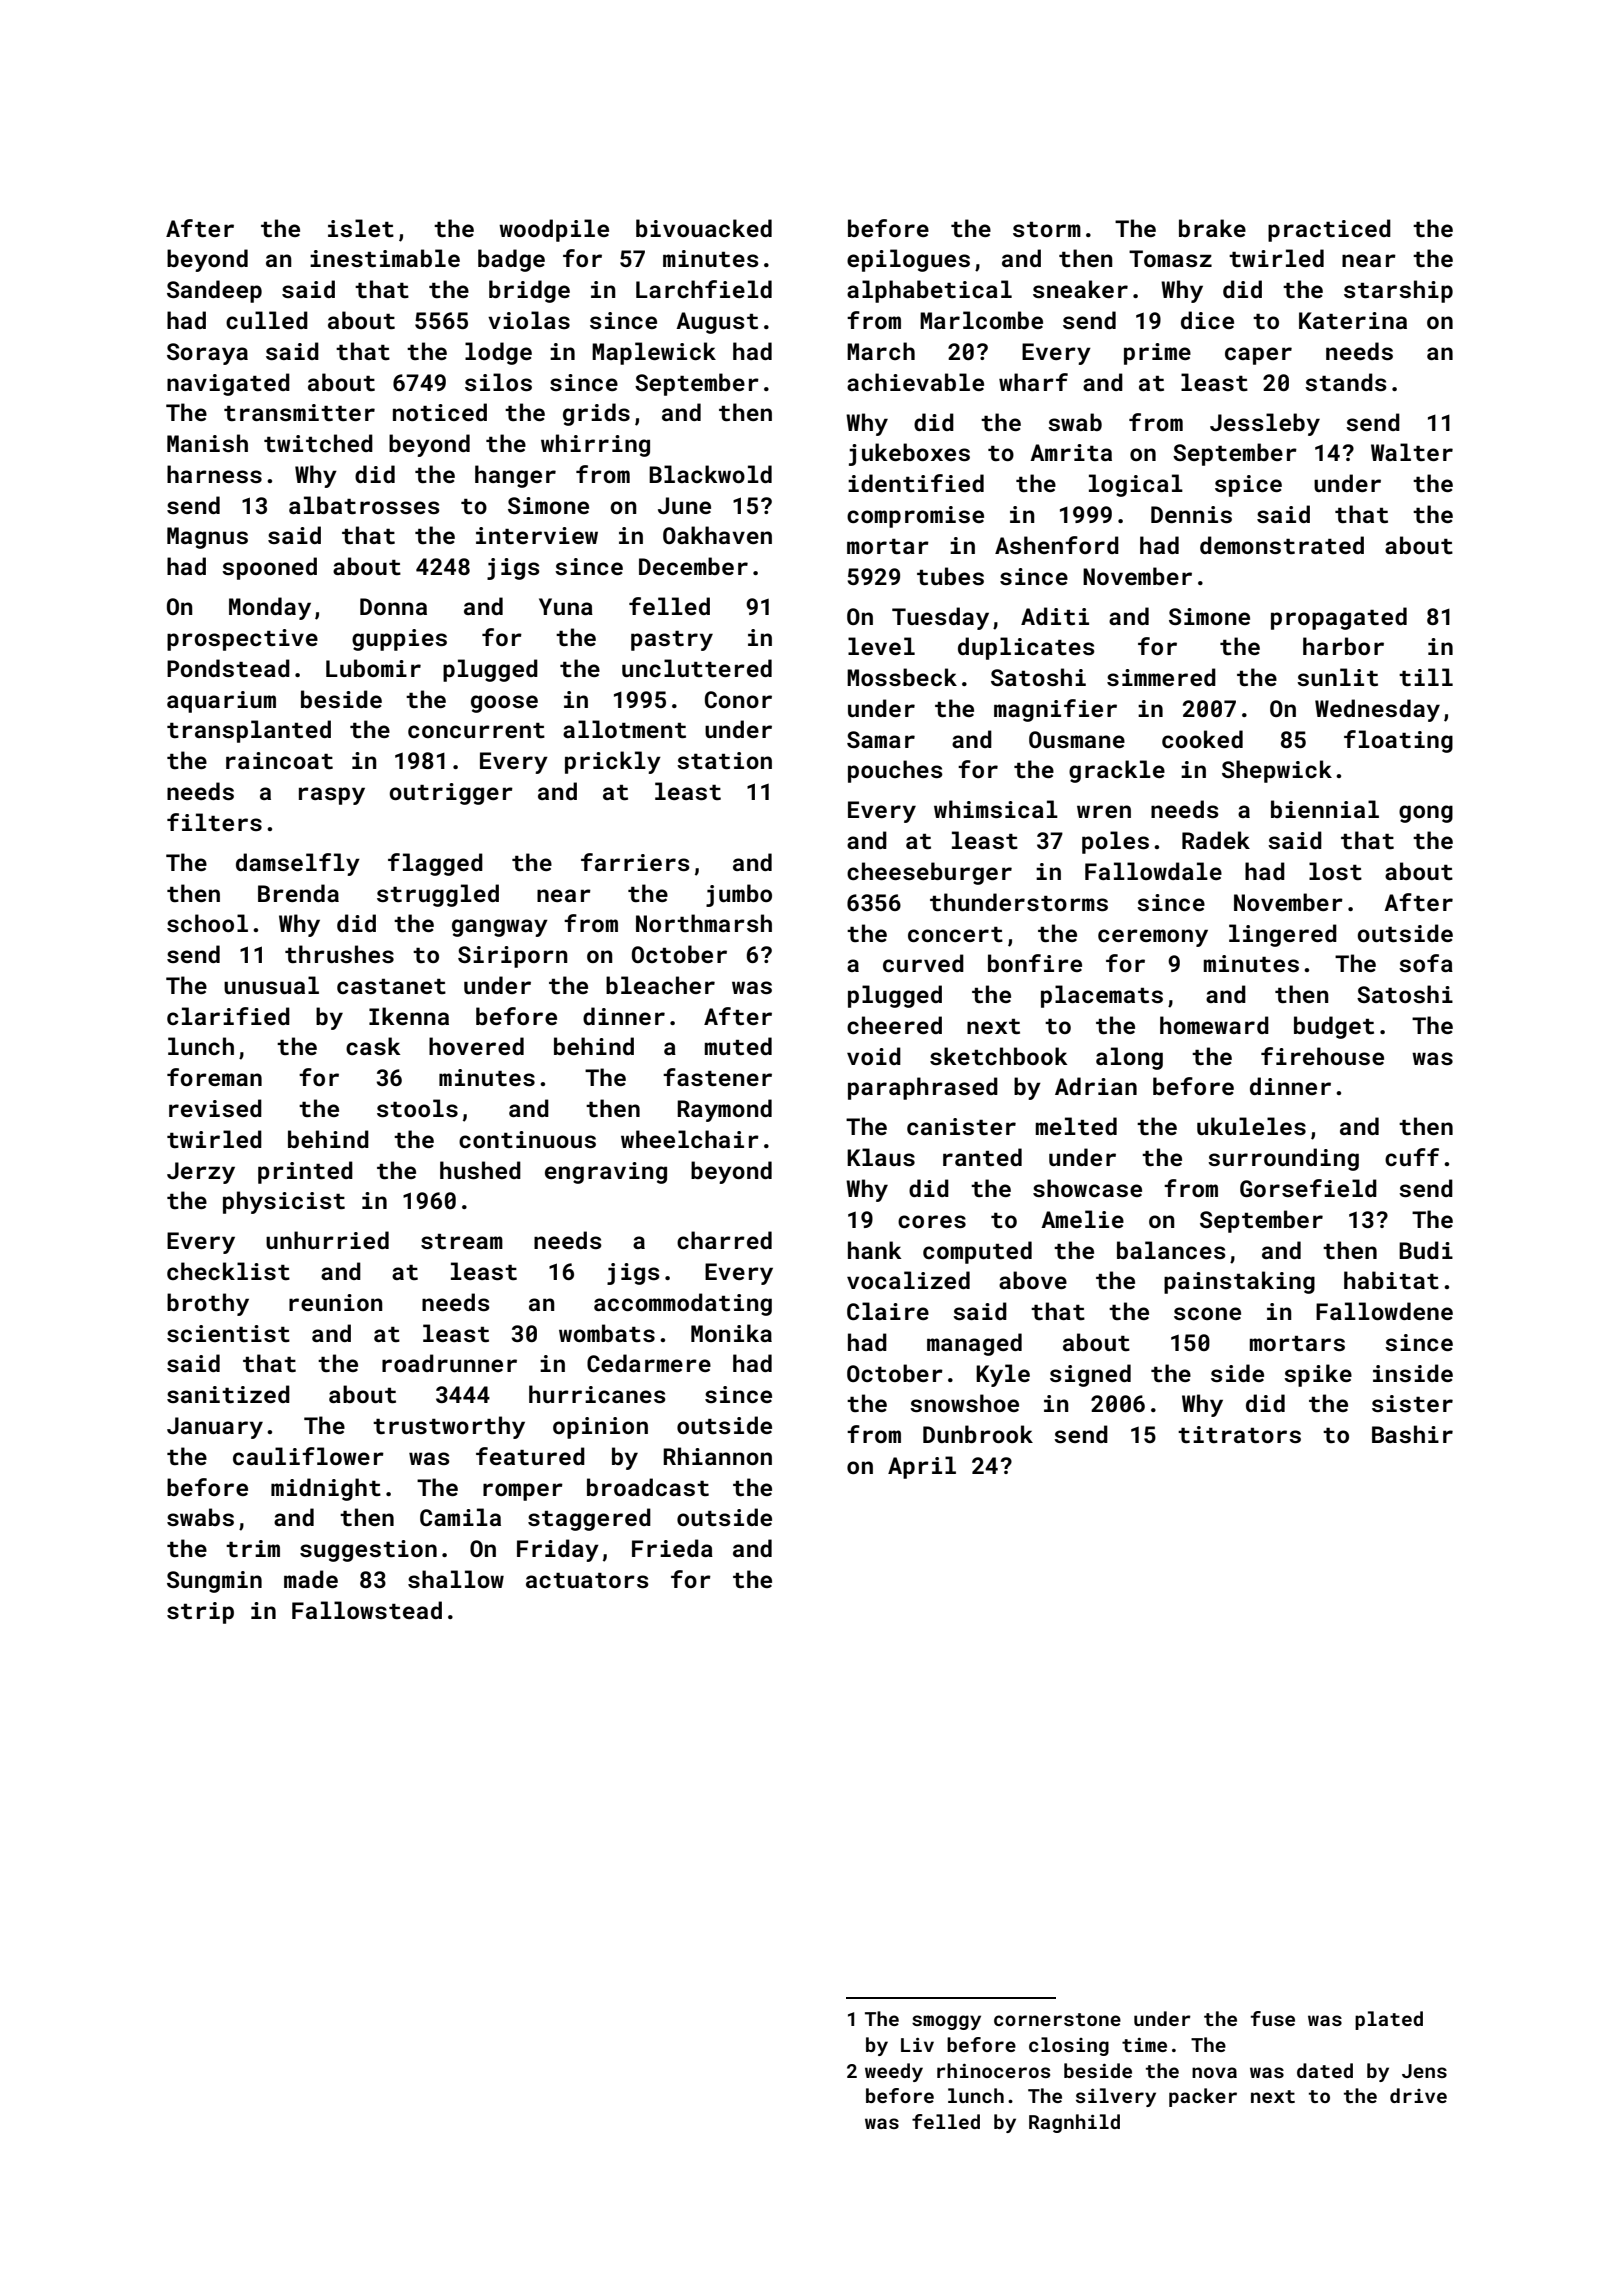  I want to click on strip, so click(200, 1613).
